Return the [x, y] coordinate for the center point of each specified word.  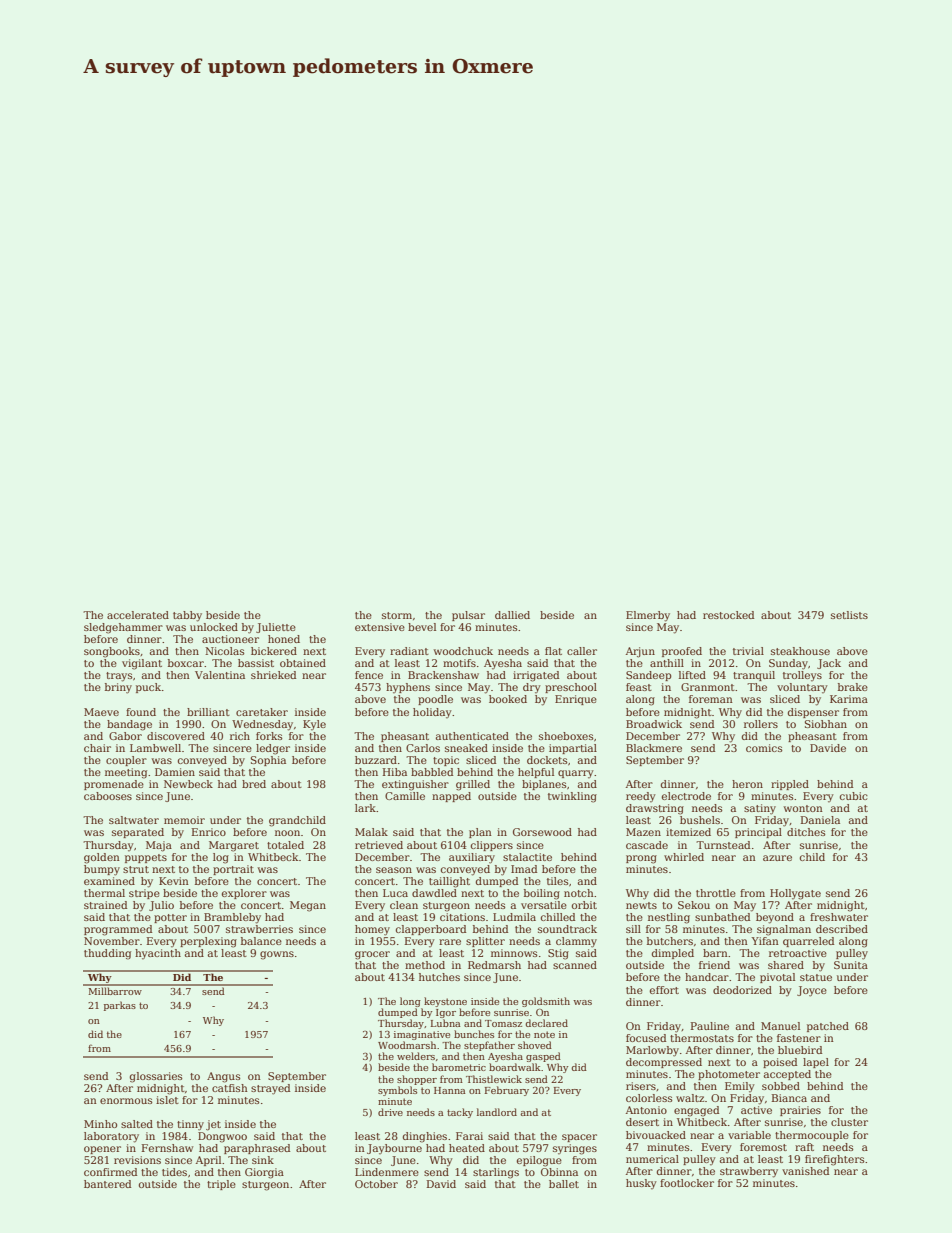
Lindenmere [387, 1172]
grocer [372, 955]
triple [221, 1185]
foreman [711, 699]
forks [269, 736]
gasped [543, 1057]
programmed [118, 930]
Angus [224, 1077]
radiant [409, 651]
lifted [692, 675]
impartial [573, 749]
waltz [690, 1098]
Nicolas [225, 651]
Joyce [812, 991]
